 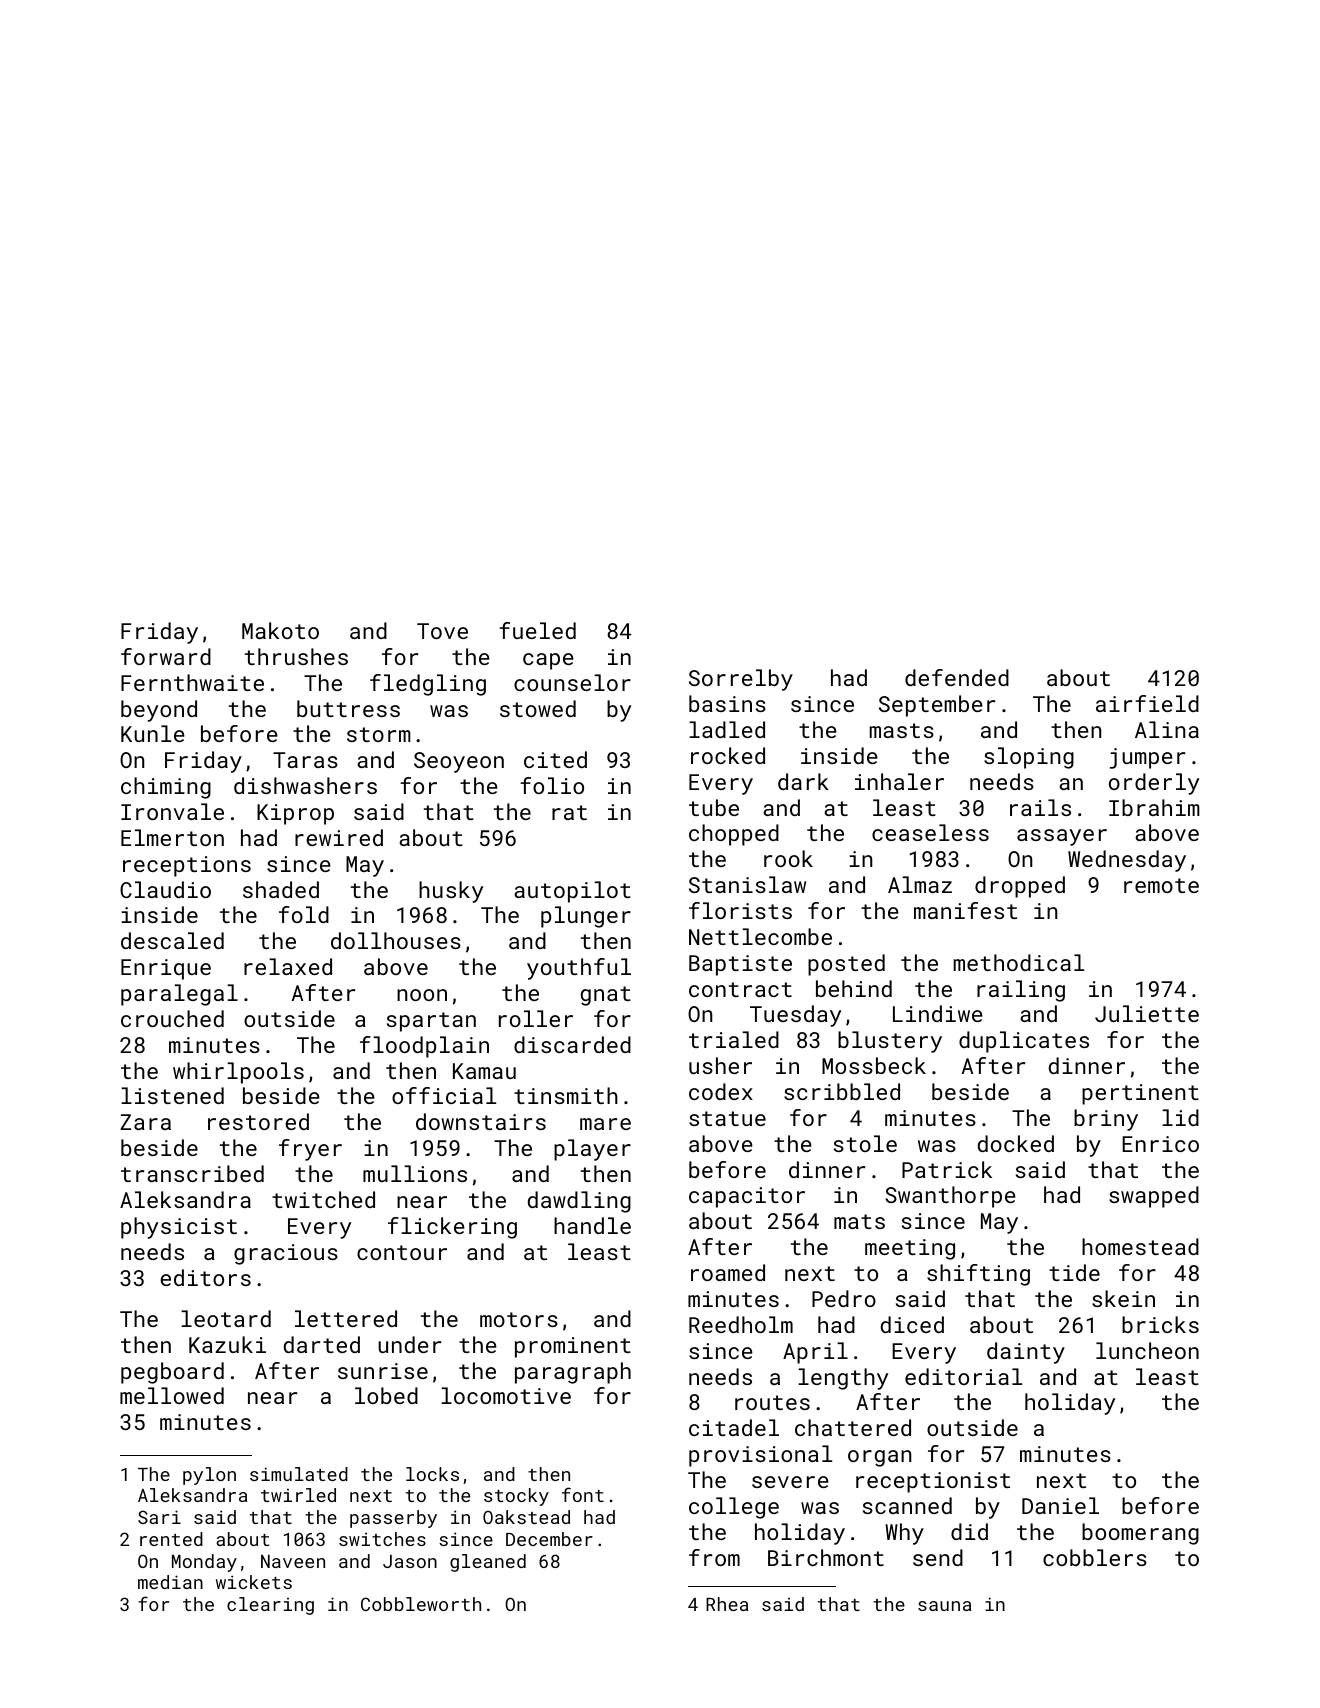 What do you see at coordinates (728, 755) in the screenshot?
I see `rocked` at bounding box center [728, 755].
